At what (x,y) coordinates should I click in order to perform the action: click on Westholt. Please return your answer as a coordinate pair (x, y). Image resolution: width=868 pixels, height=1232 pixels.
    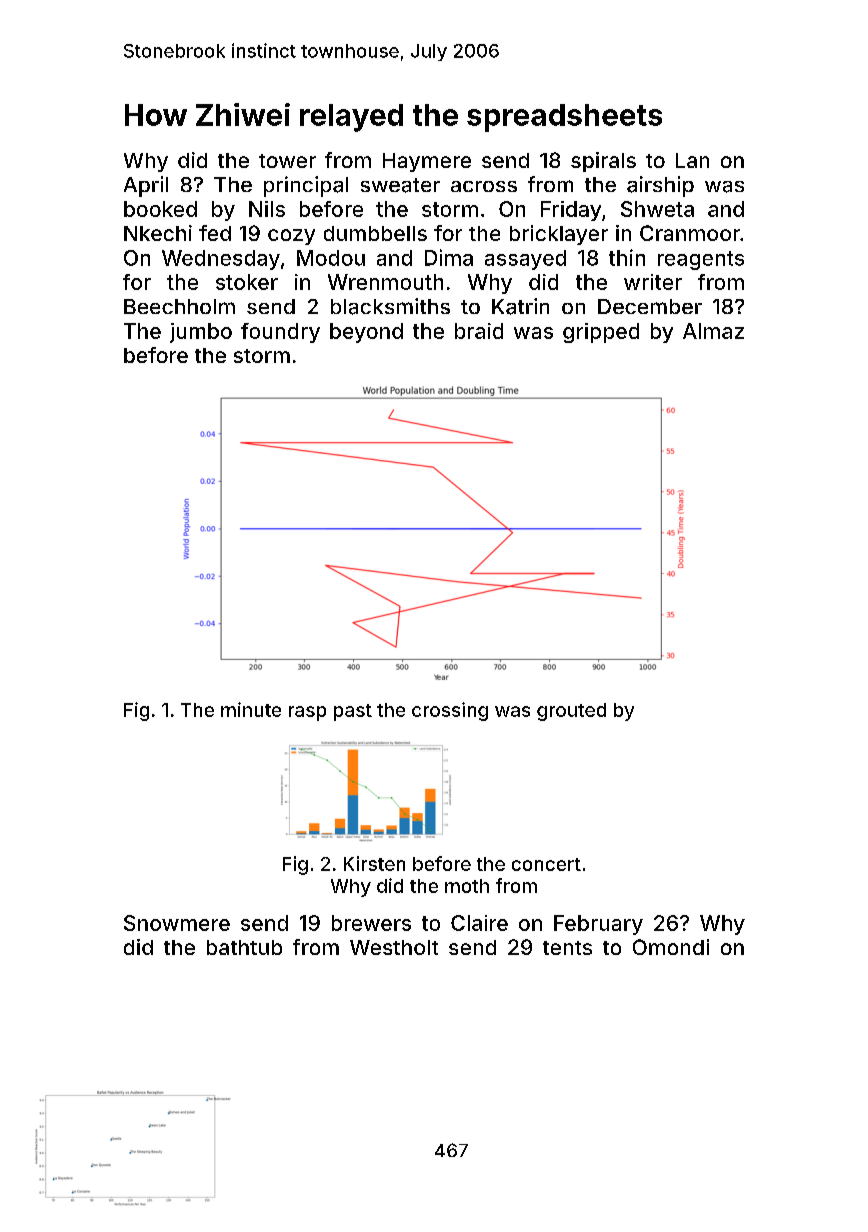
    Looking at the image, I should click on (394, 947).
